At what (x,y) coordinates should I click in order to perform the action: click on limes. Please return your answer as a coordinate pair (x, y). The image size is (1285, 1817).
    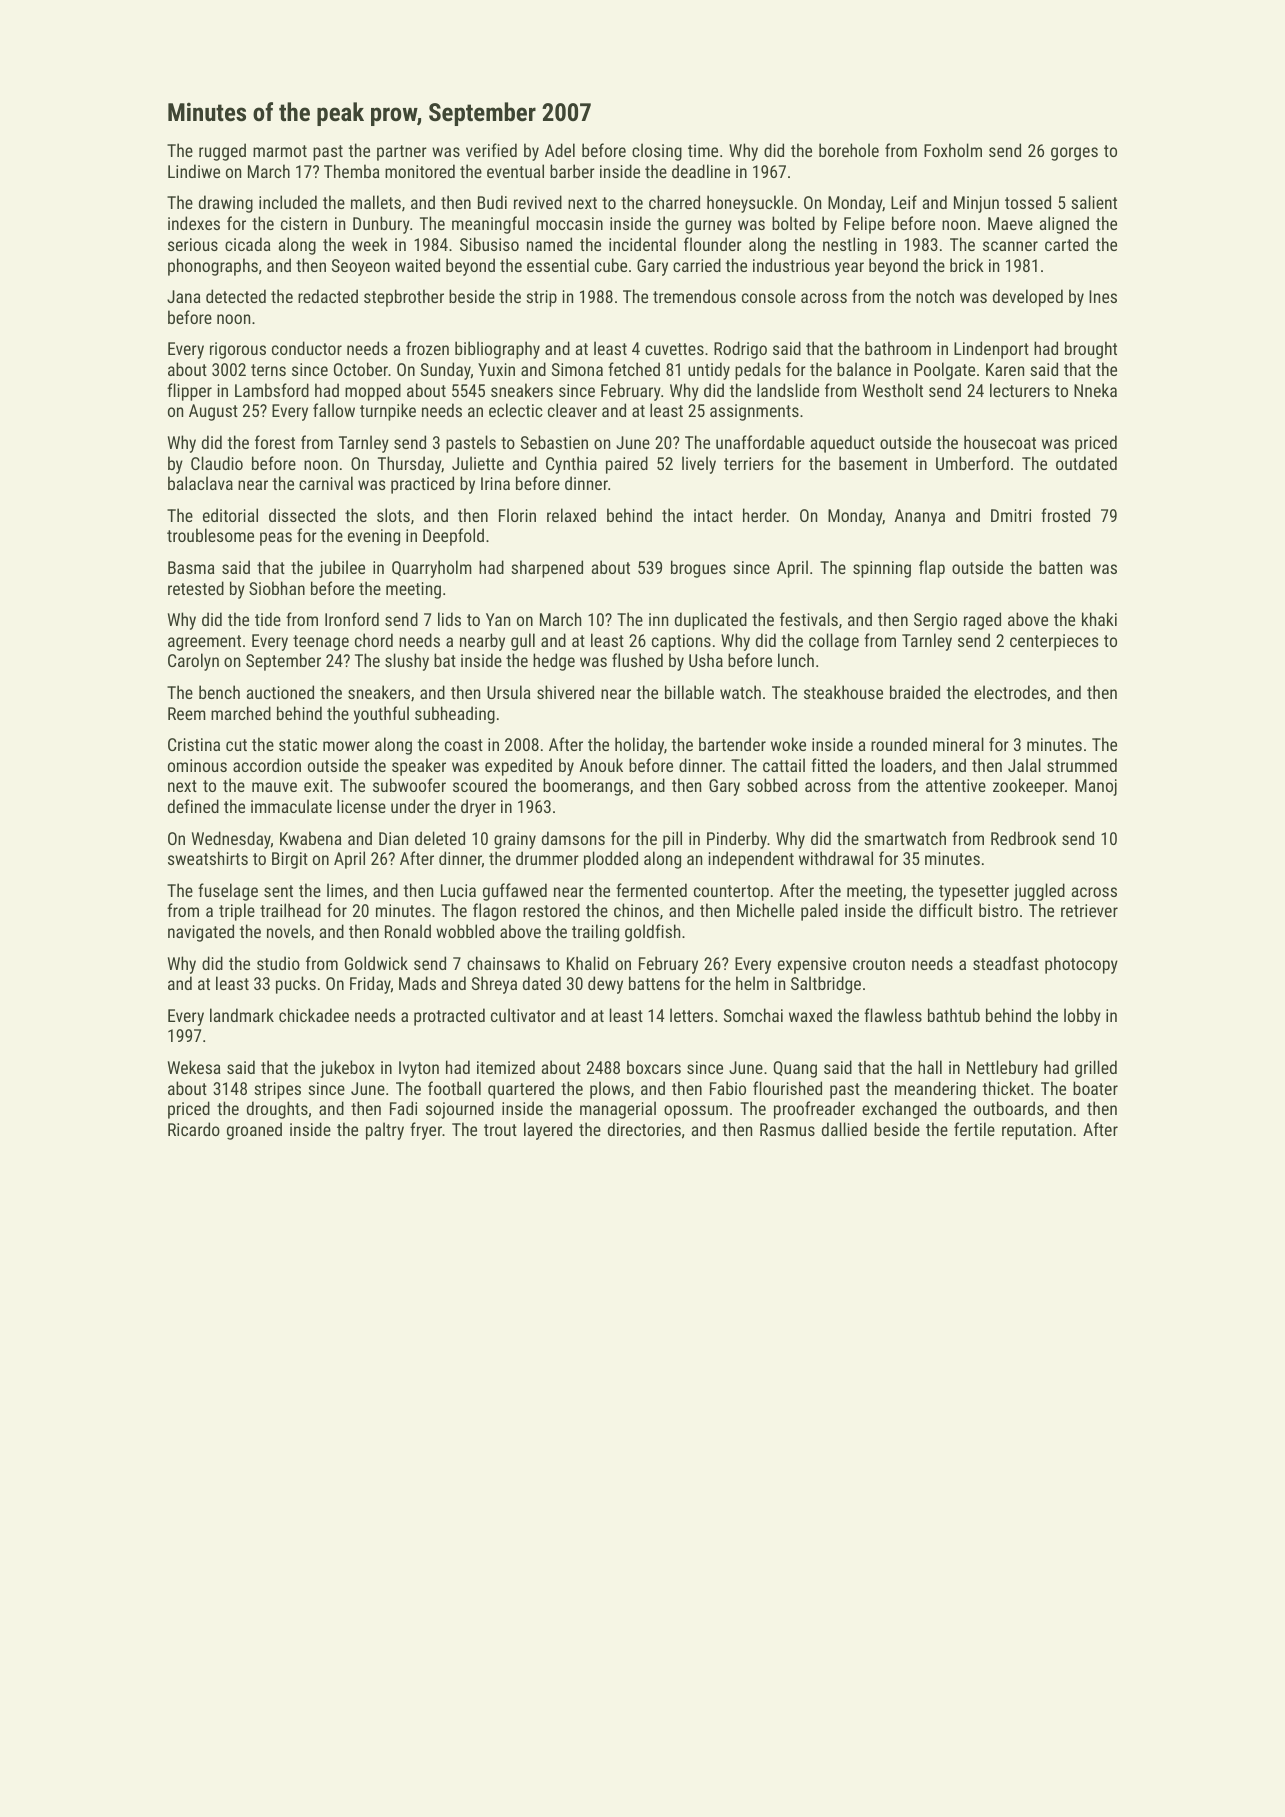
    Looking at the image, I should click on (345, 890).
